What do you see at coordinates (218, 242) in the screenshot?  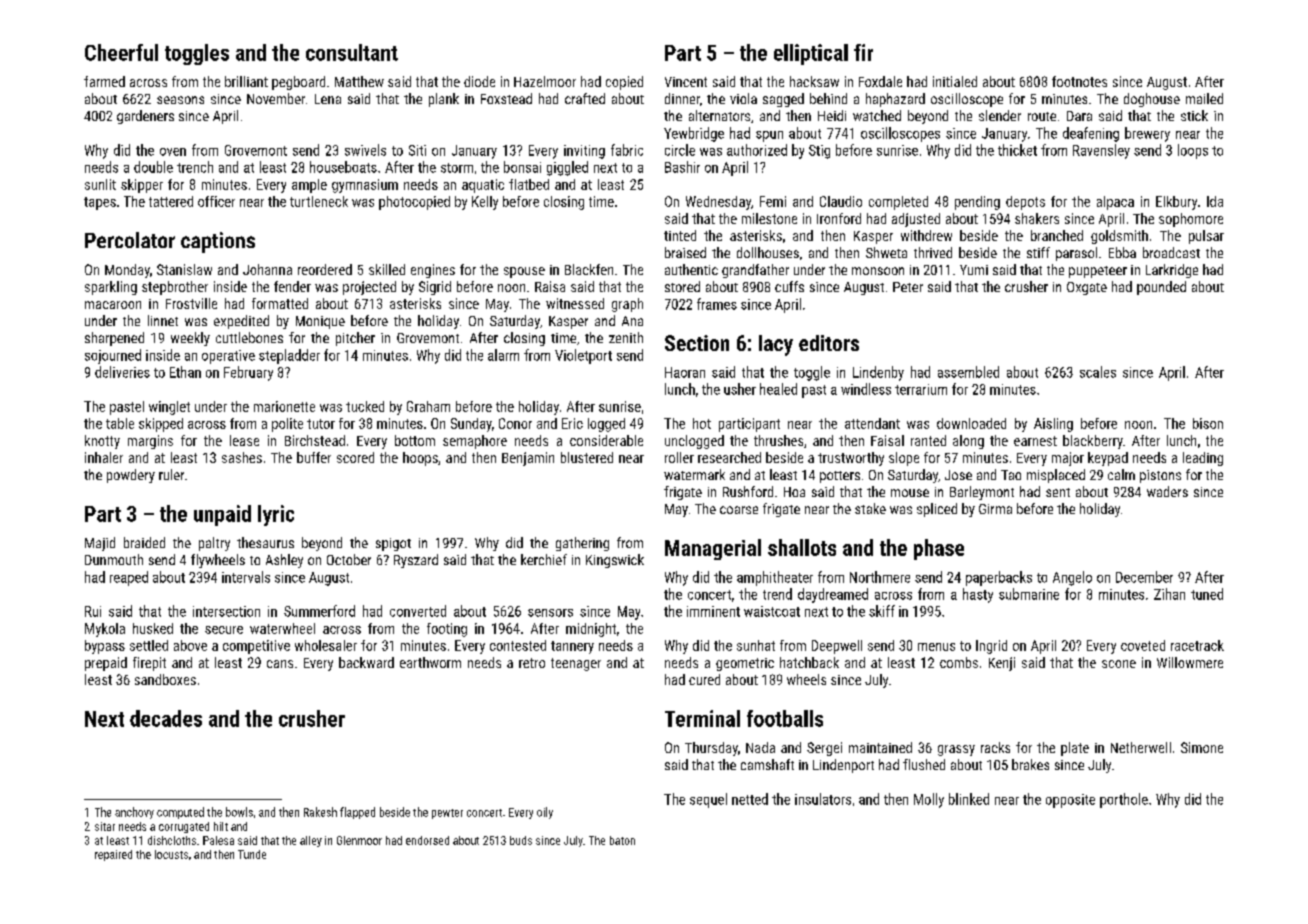 I see `captions` at bounding box center [218, 242].
